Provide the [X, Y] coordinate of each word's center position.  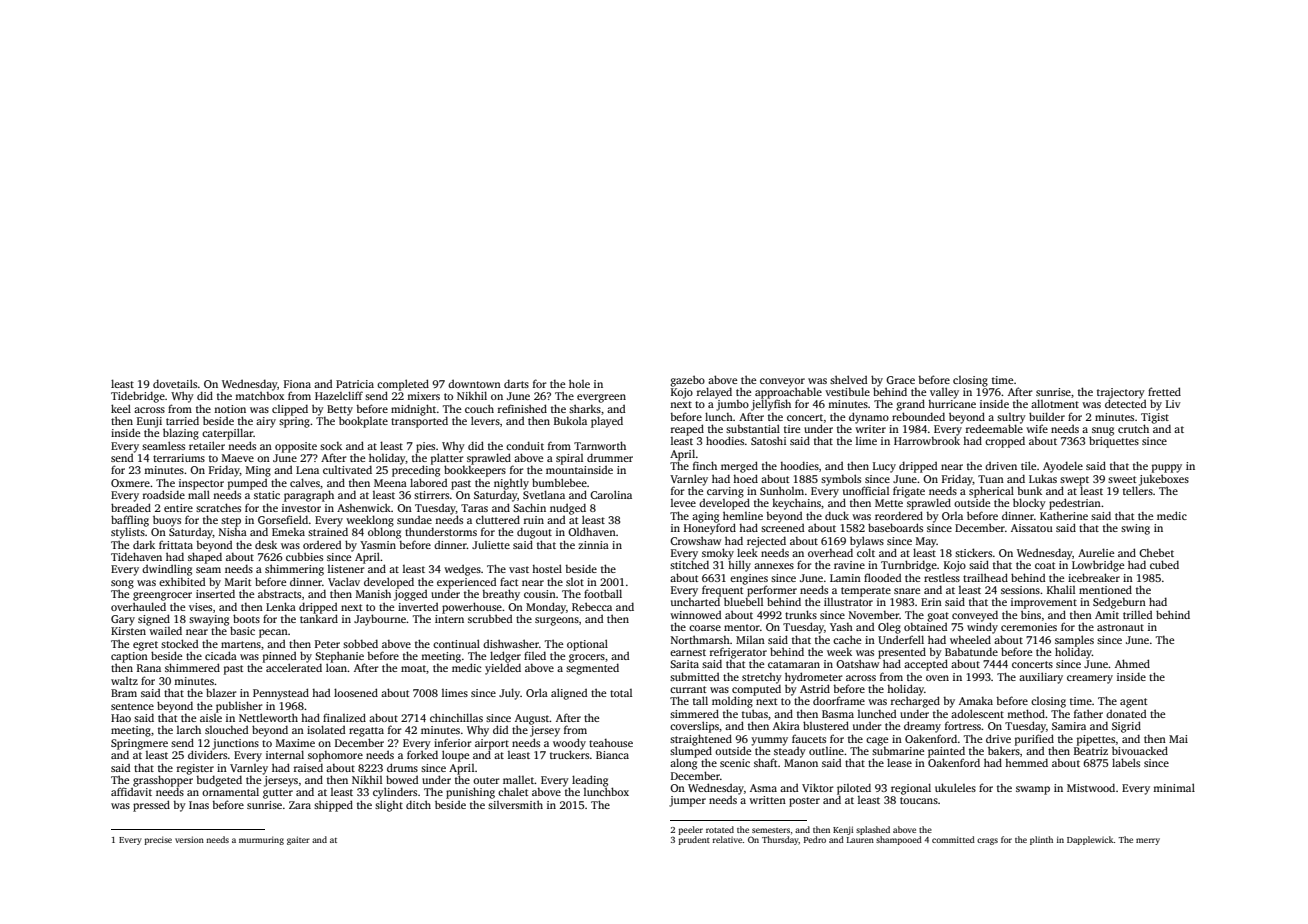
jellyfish [771, 405]
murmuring [261, 840]
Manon [801, 763]
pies [425, 447]
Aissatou [1032, 528]
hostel [547, 568]
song [122, 584]
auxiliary [1041, 678]
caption [129, 657]
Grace [900, 380]
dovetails [175, 383]
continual [456, 643]
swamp [1033, 790]
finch [705, 465]
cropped [1005, 442]
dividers [207, 754]
